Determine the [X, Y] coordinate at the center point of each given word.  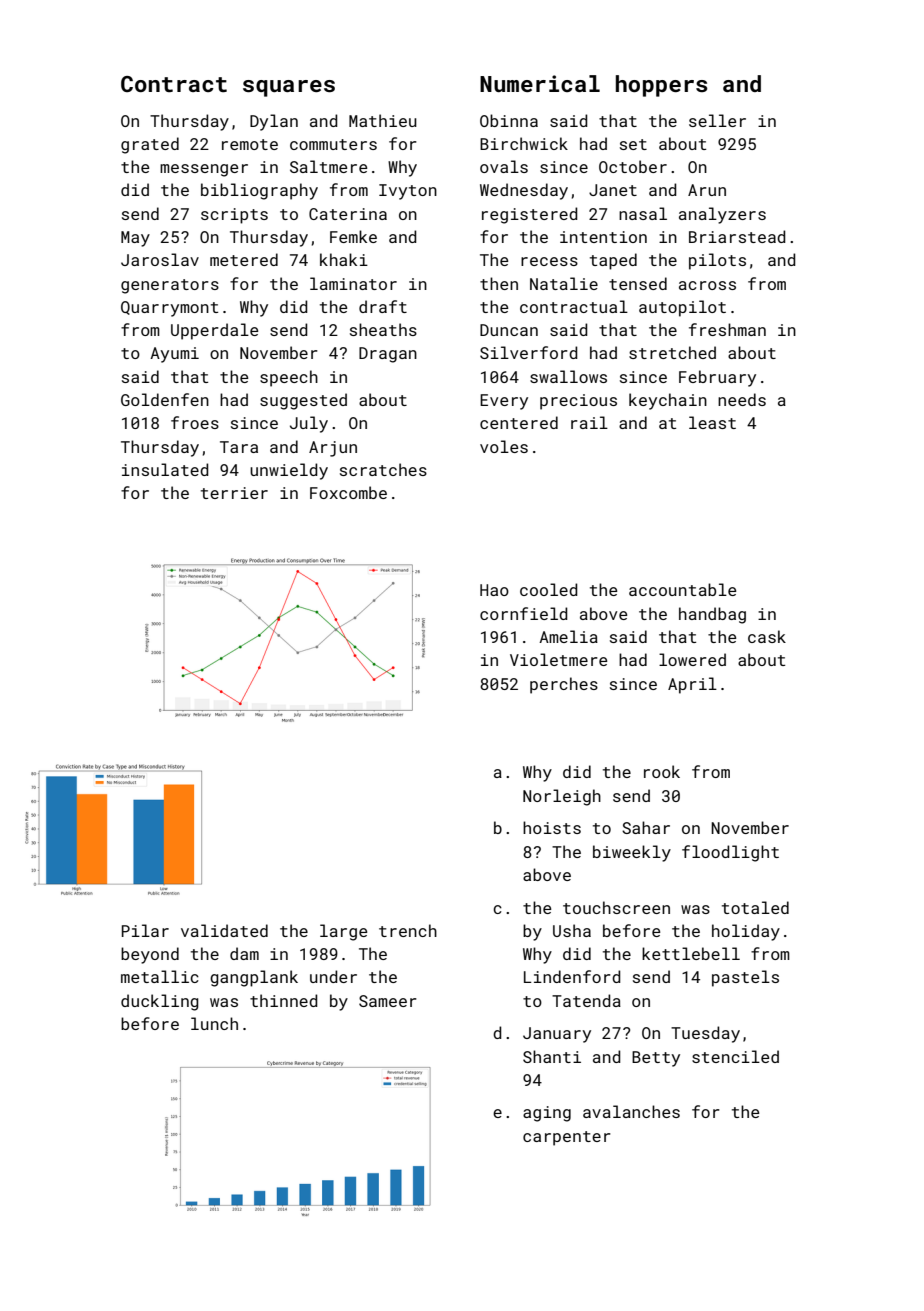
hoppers [662, 86]
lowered [692, 659]
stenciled [735, 1056]
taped [613, 261]
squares [289, 88]
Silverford [529, 352]
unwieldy [289, 471]
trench [408, 930]
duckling [160, 1002]
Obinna [509, 120]
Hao [494, 590]
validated [224, 930]
